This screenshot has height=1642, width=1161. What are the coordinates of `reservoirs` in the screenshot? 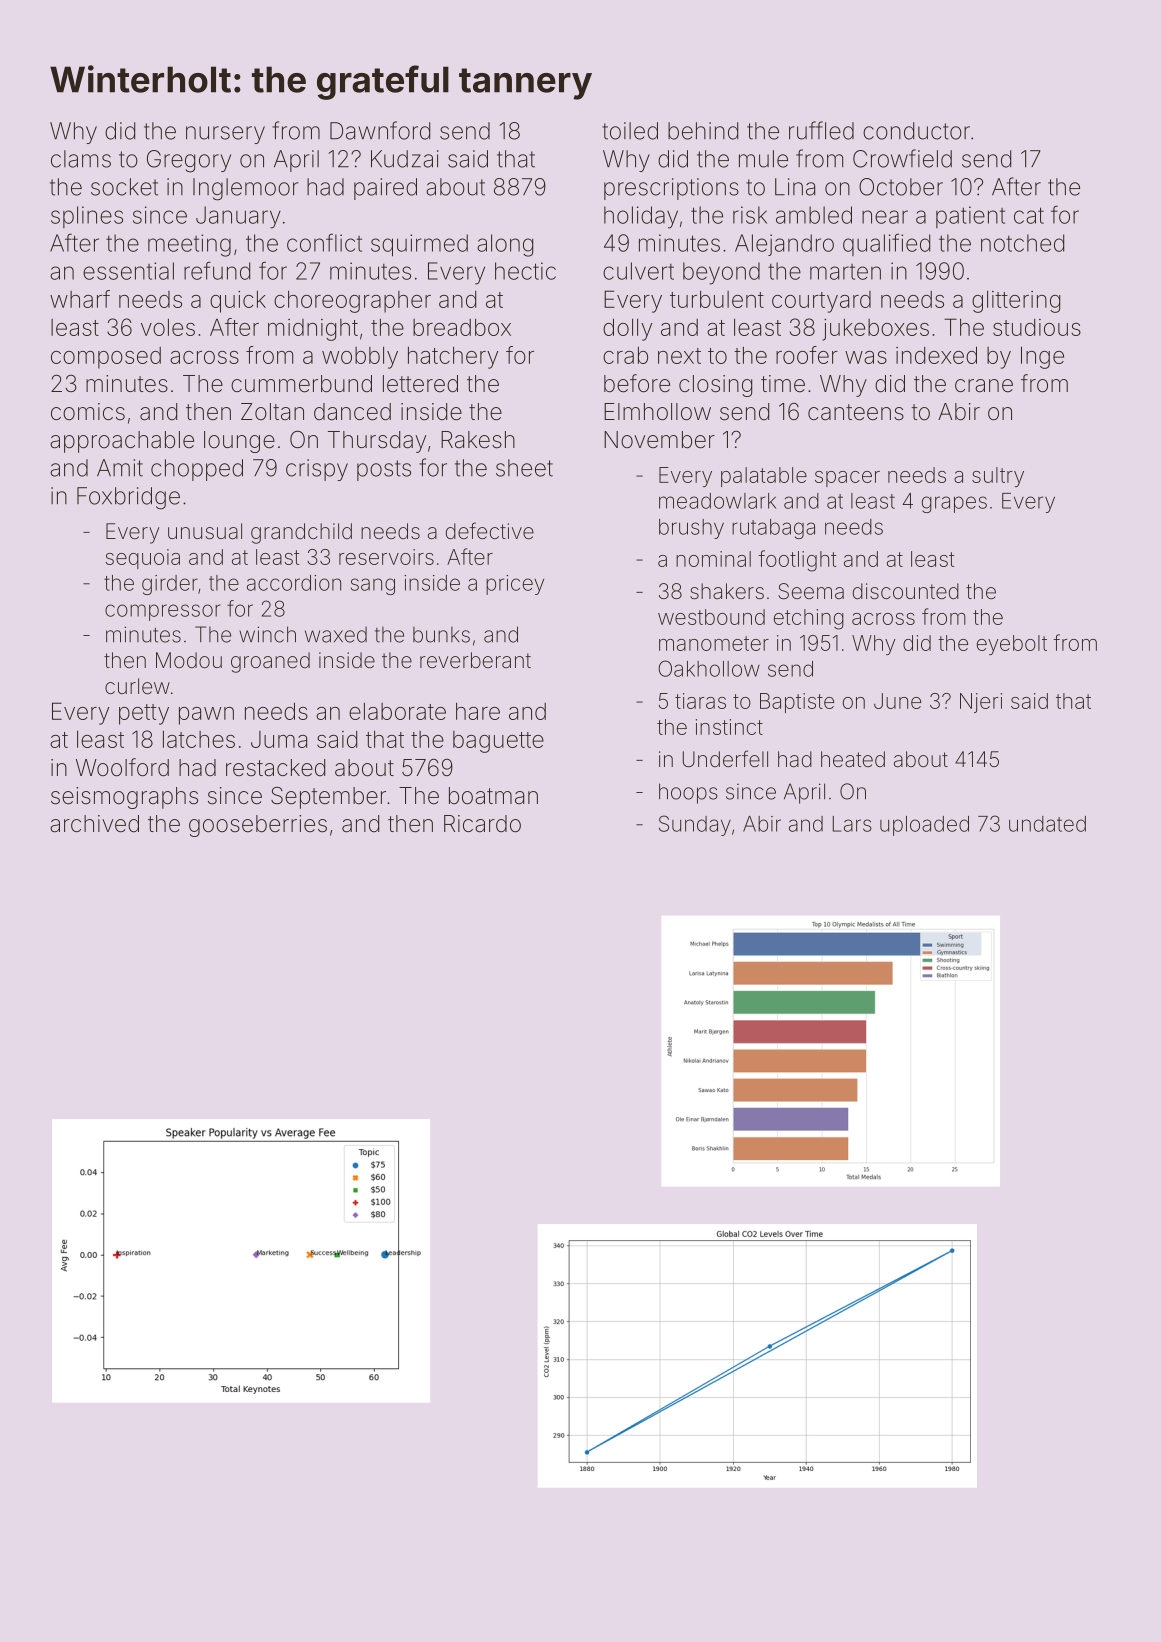 It's located at (386, 557).
